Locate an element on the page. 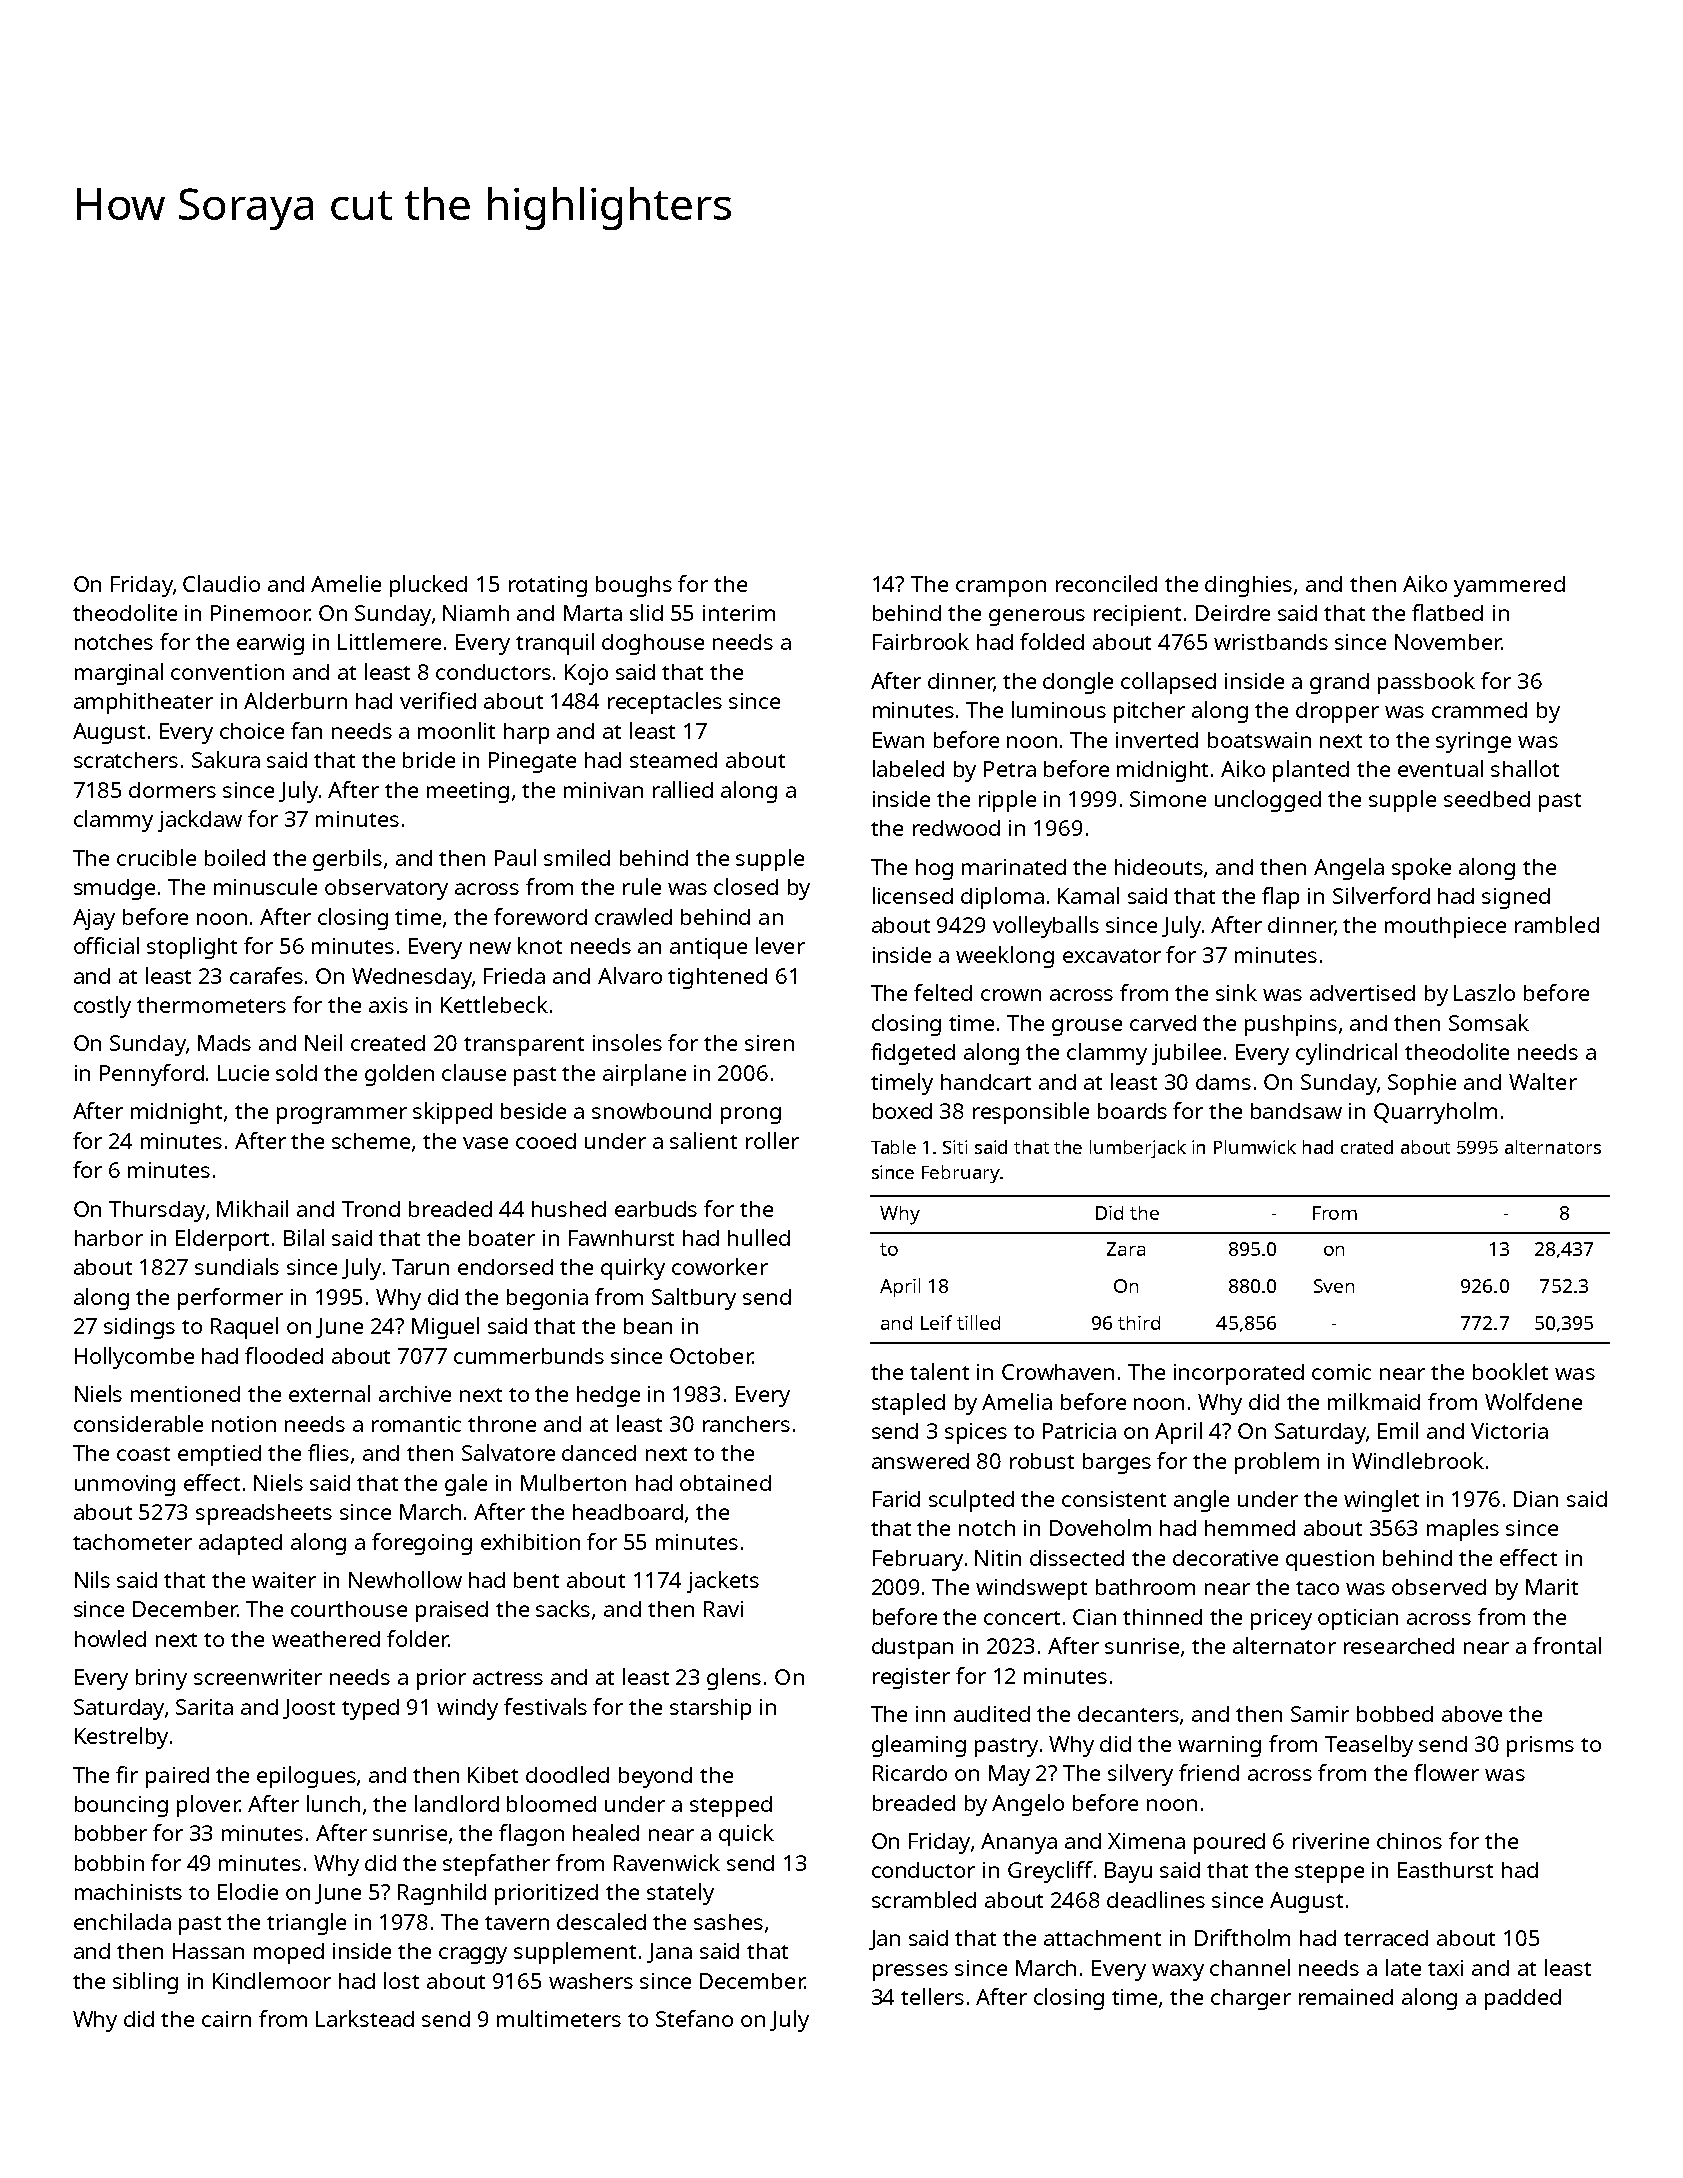  crampon is located at coordinates (1001, 588).
